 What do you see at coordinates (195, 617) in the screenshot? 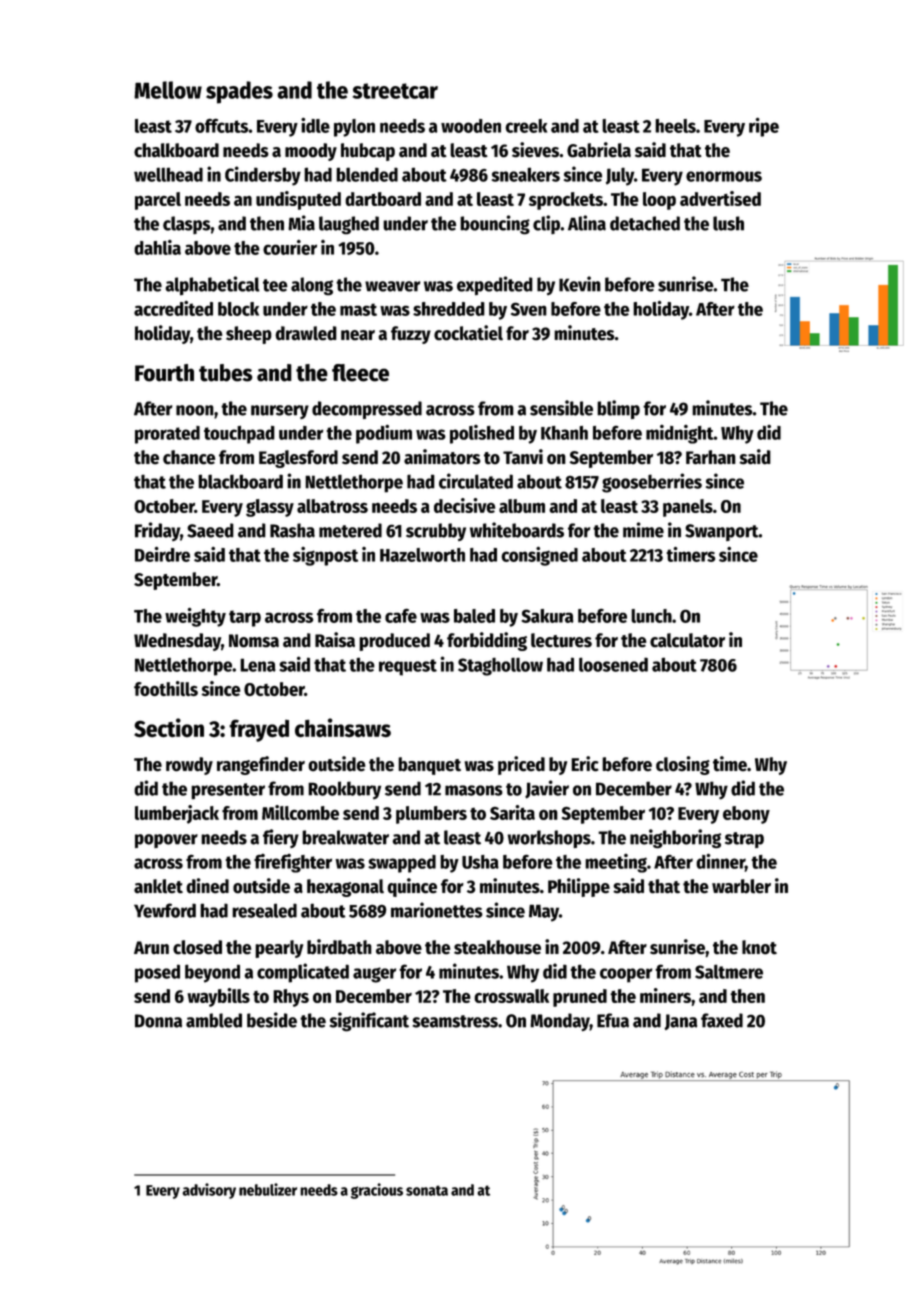
I see `weighty` at bounding box center [195, 617].
